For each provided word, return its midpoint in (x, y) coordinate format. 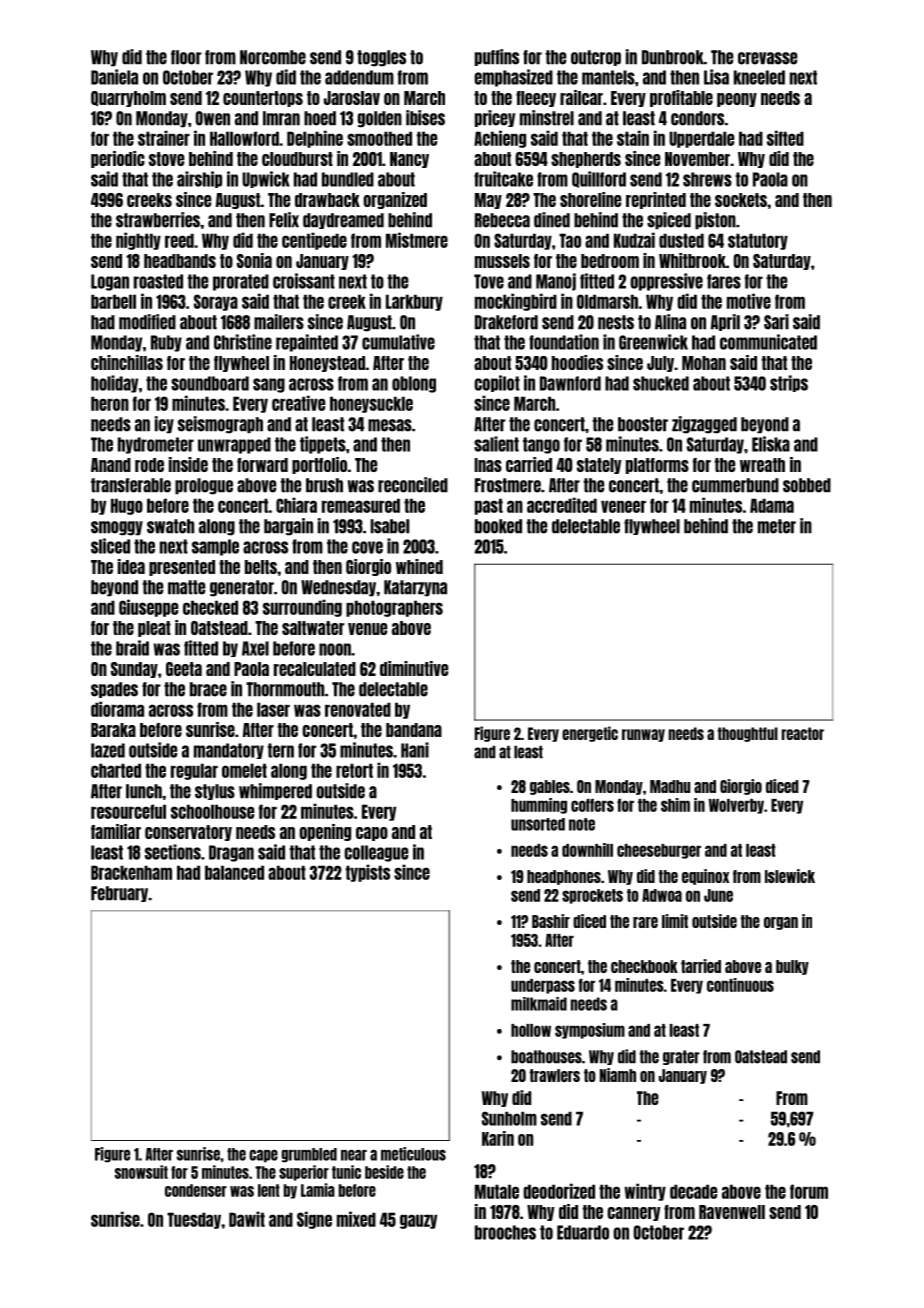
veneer (623, 506)
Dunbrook (673, 57)
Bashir (551, 921)
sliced (110, 546)
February (119, 894)
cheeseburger (659, 851)
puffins (497, 57)
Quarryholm (128, 99)
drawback (327, 200)
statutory (758, 241)
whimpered (275, 791)
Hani (415, 750)
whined (419, 566)
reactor (803, 733)
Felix (284, 220)
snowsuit (141, 1172)
